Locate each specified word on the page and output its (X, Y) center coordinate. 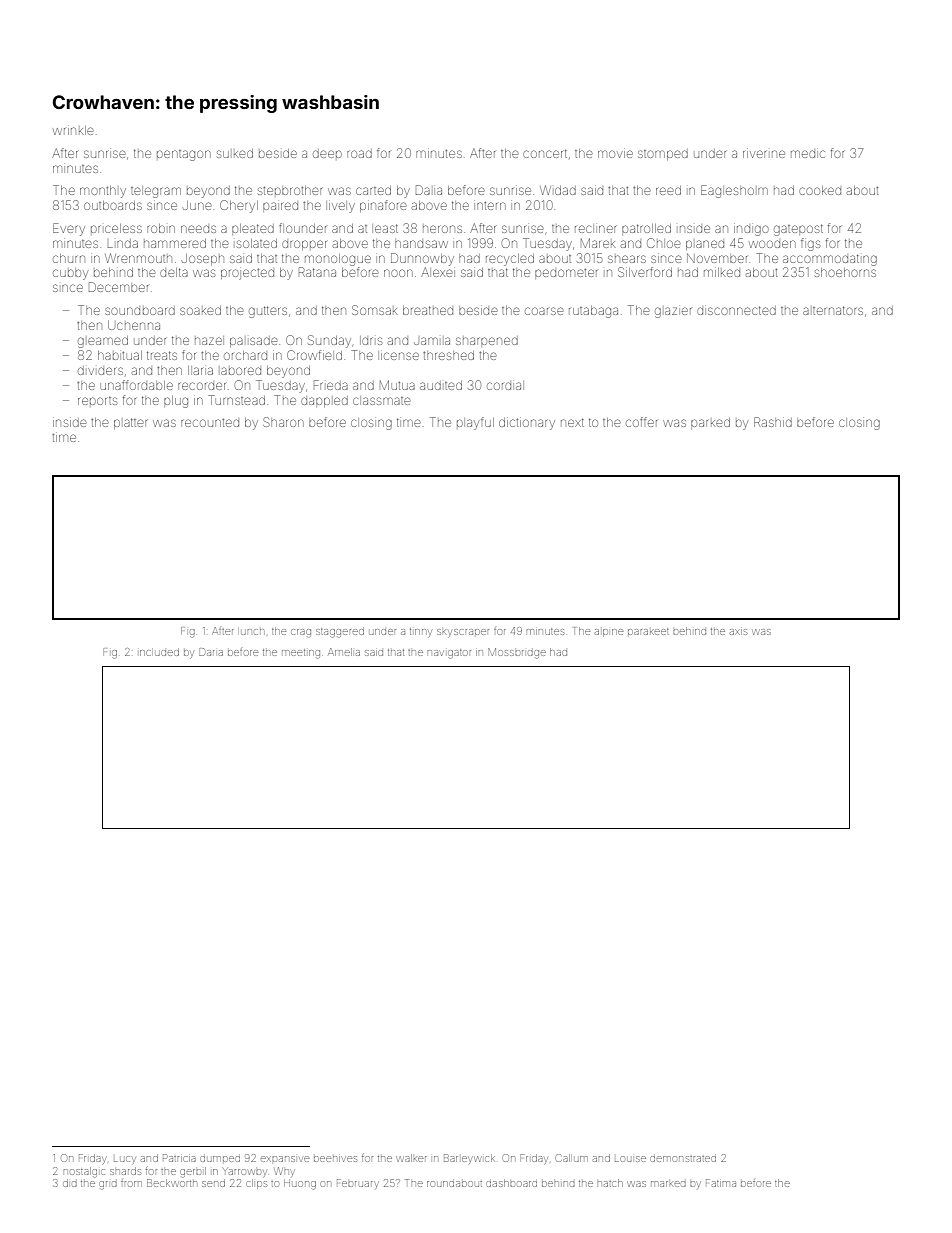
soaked (200, 310)
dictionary (527, 424)
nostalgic (84, 1172)
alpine (609, 633)
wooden (772, 244)
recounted (210, 423)
